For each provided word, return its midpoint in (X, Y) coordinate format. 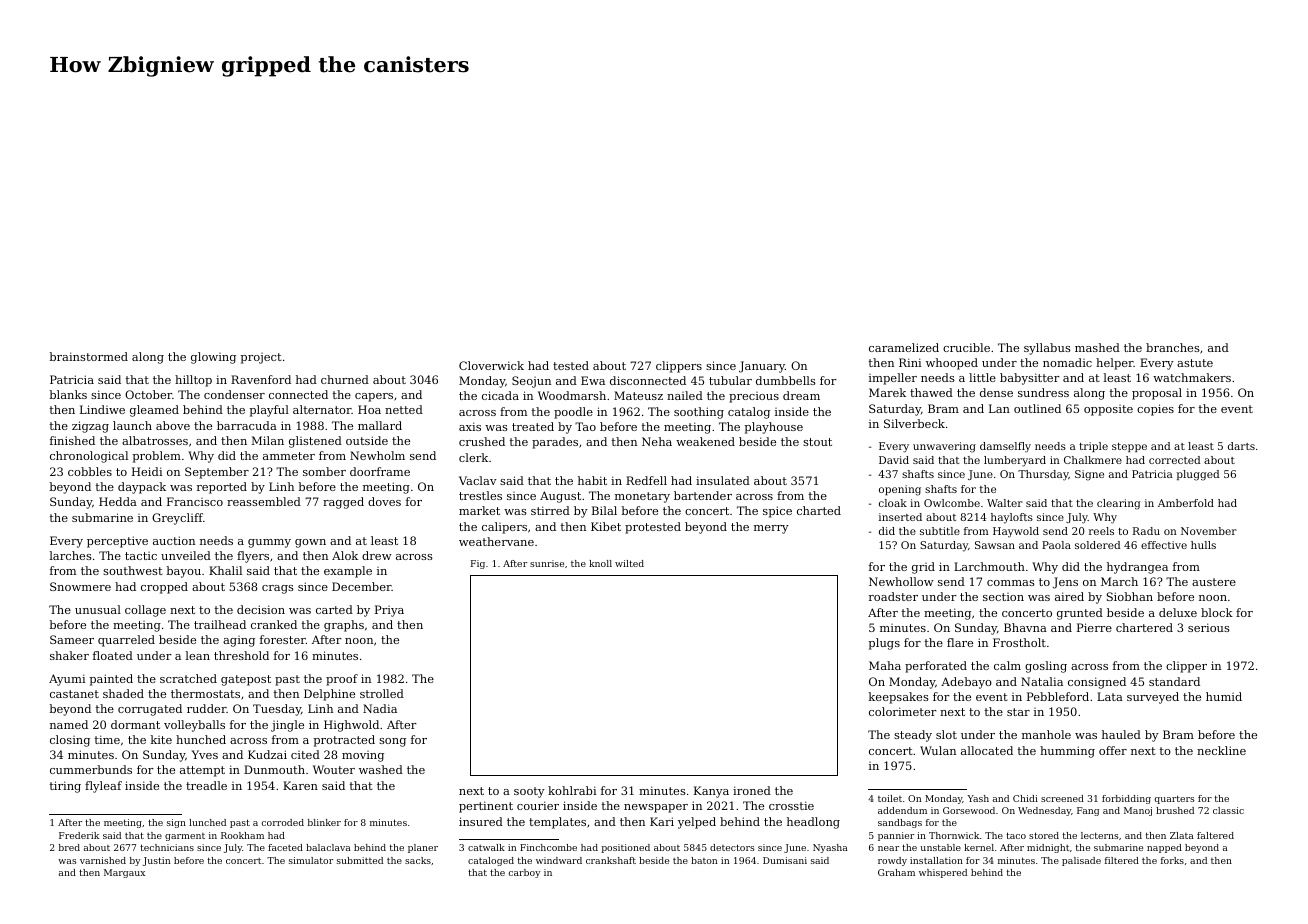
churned (345, 379)
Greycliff (177, 519)
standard (1174, 681)
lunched (207, 822)
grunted (1080, 614)
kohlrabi (572, 790)
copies (1155, 410)
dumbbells (786, 380)
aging (239, 641)
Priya (389, 611)
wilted (629, 563)
